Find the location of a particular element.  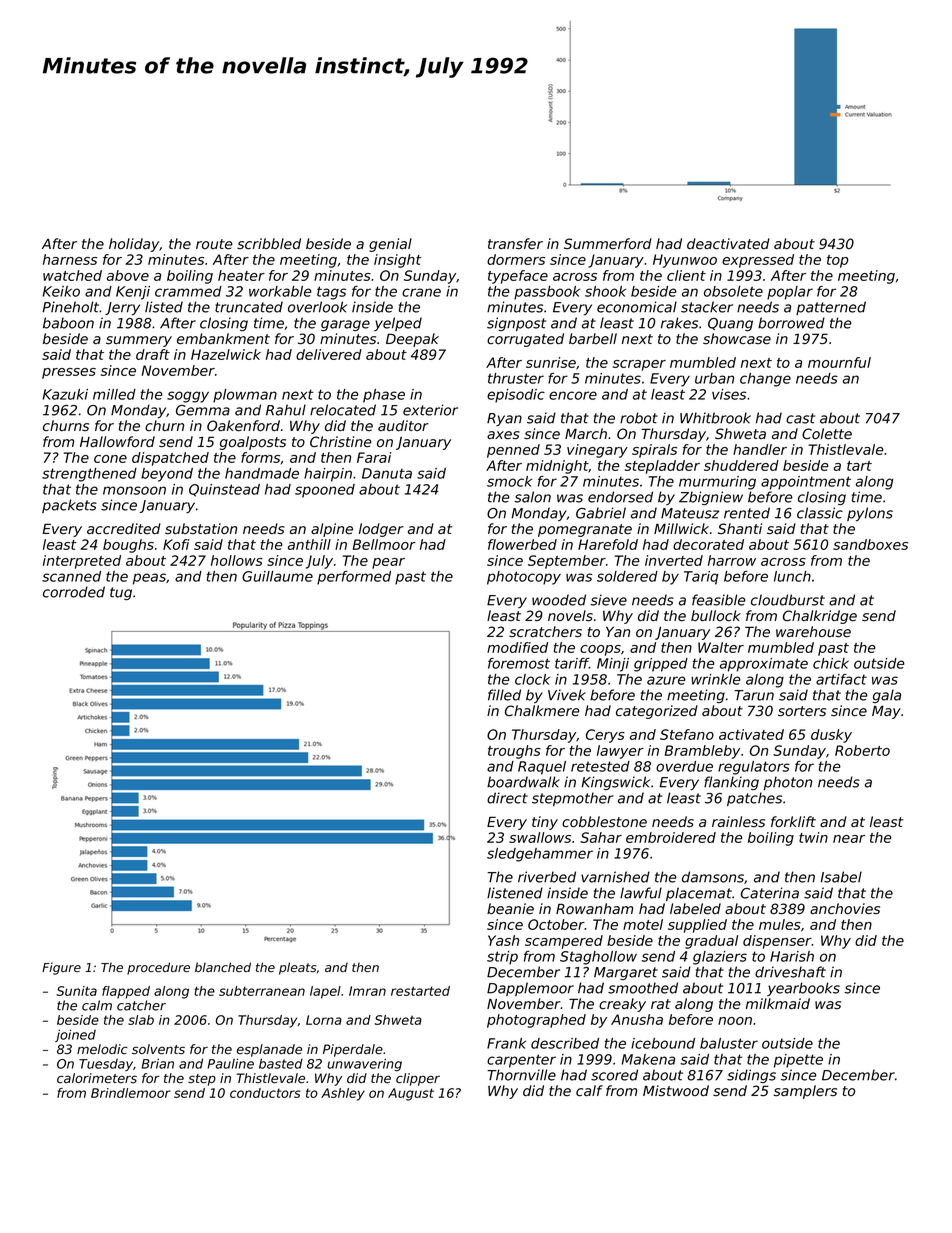

scored is located at coordinates (614, 1075).
